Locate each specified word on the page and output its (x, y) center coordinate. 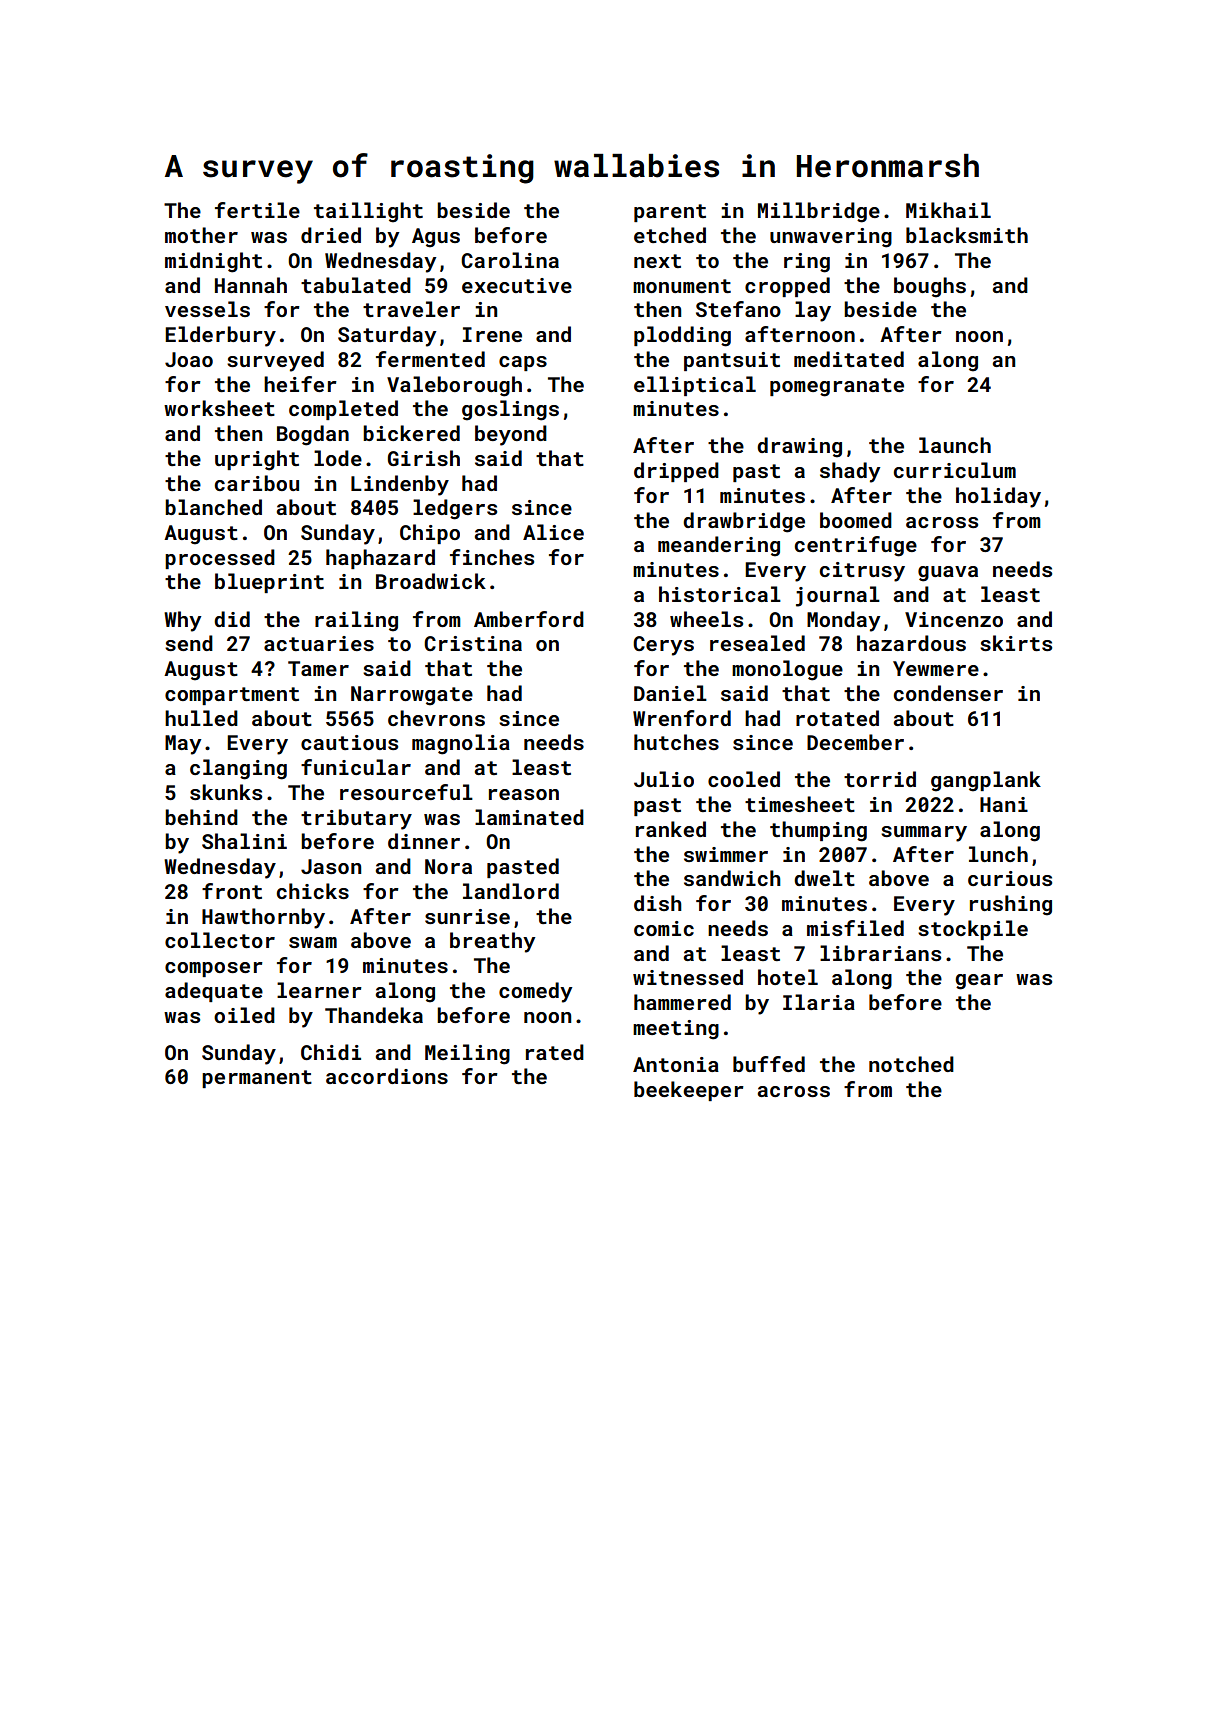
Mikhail (948, 210)
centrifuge (856, 546)
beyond (511, 435)
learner (319, 990)
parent (670, 213)
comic (664, 928)
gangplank (986, 781)
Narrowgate (412, 696)
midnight (213, 262)
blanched (213, 507)
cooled (744, 779)
